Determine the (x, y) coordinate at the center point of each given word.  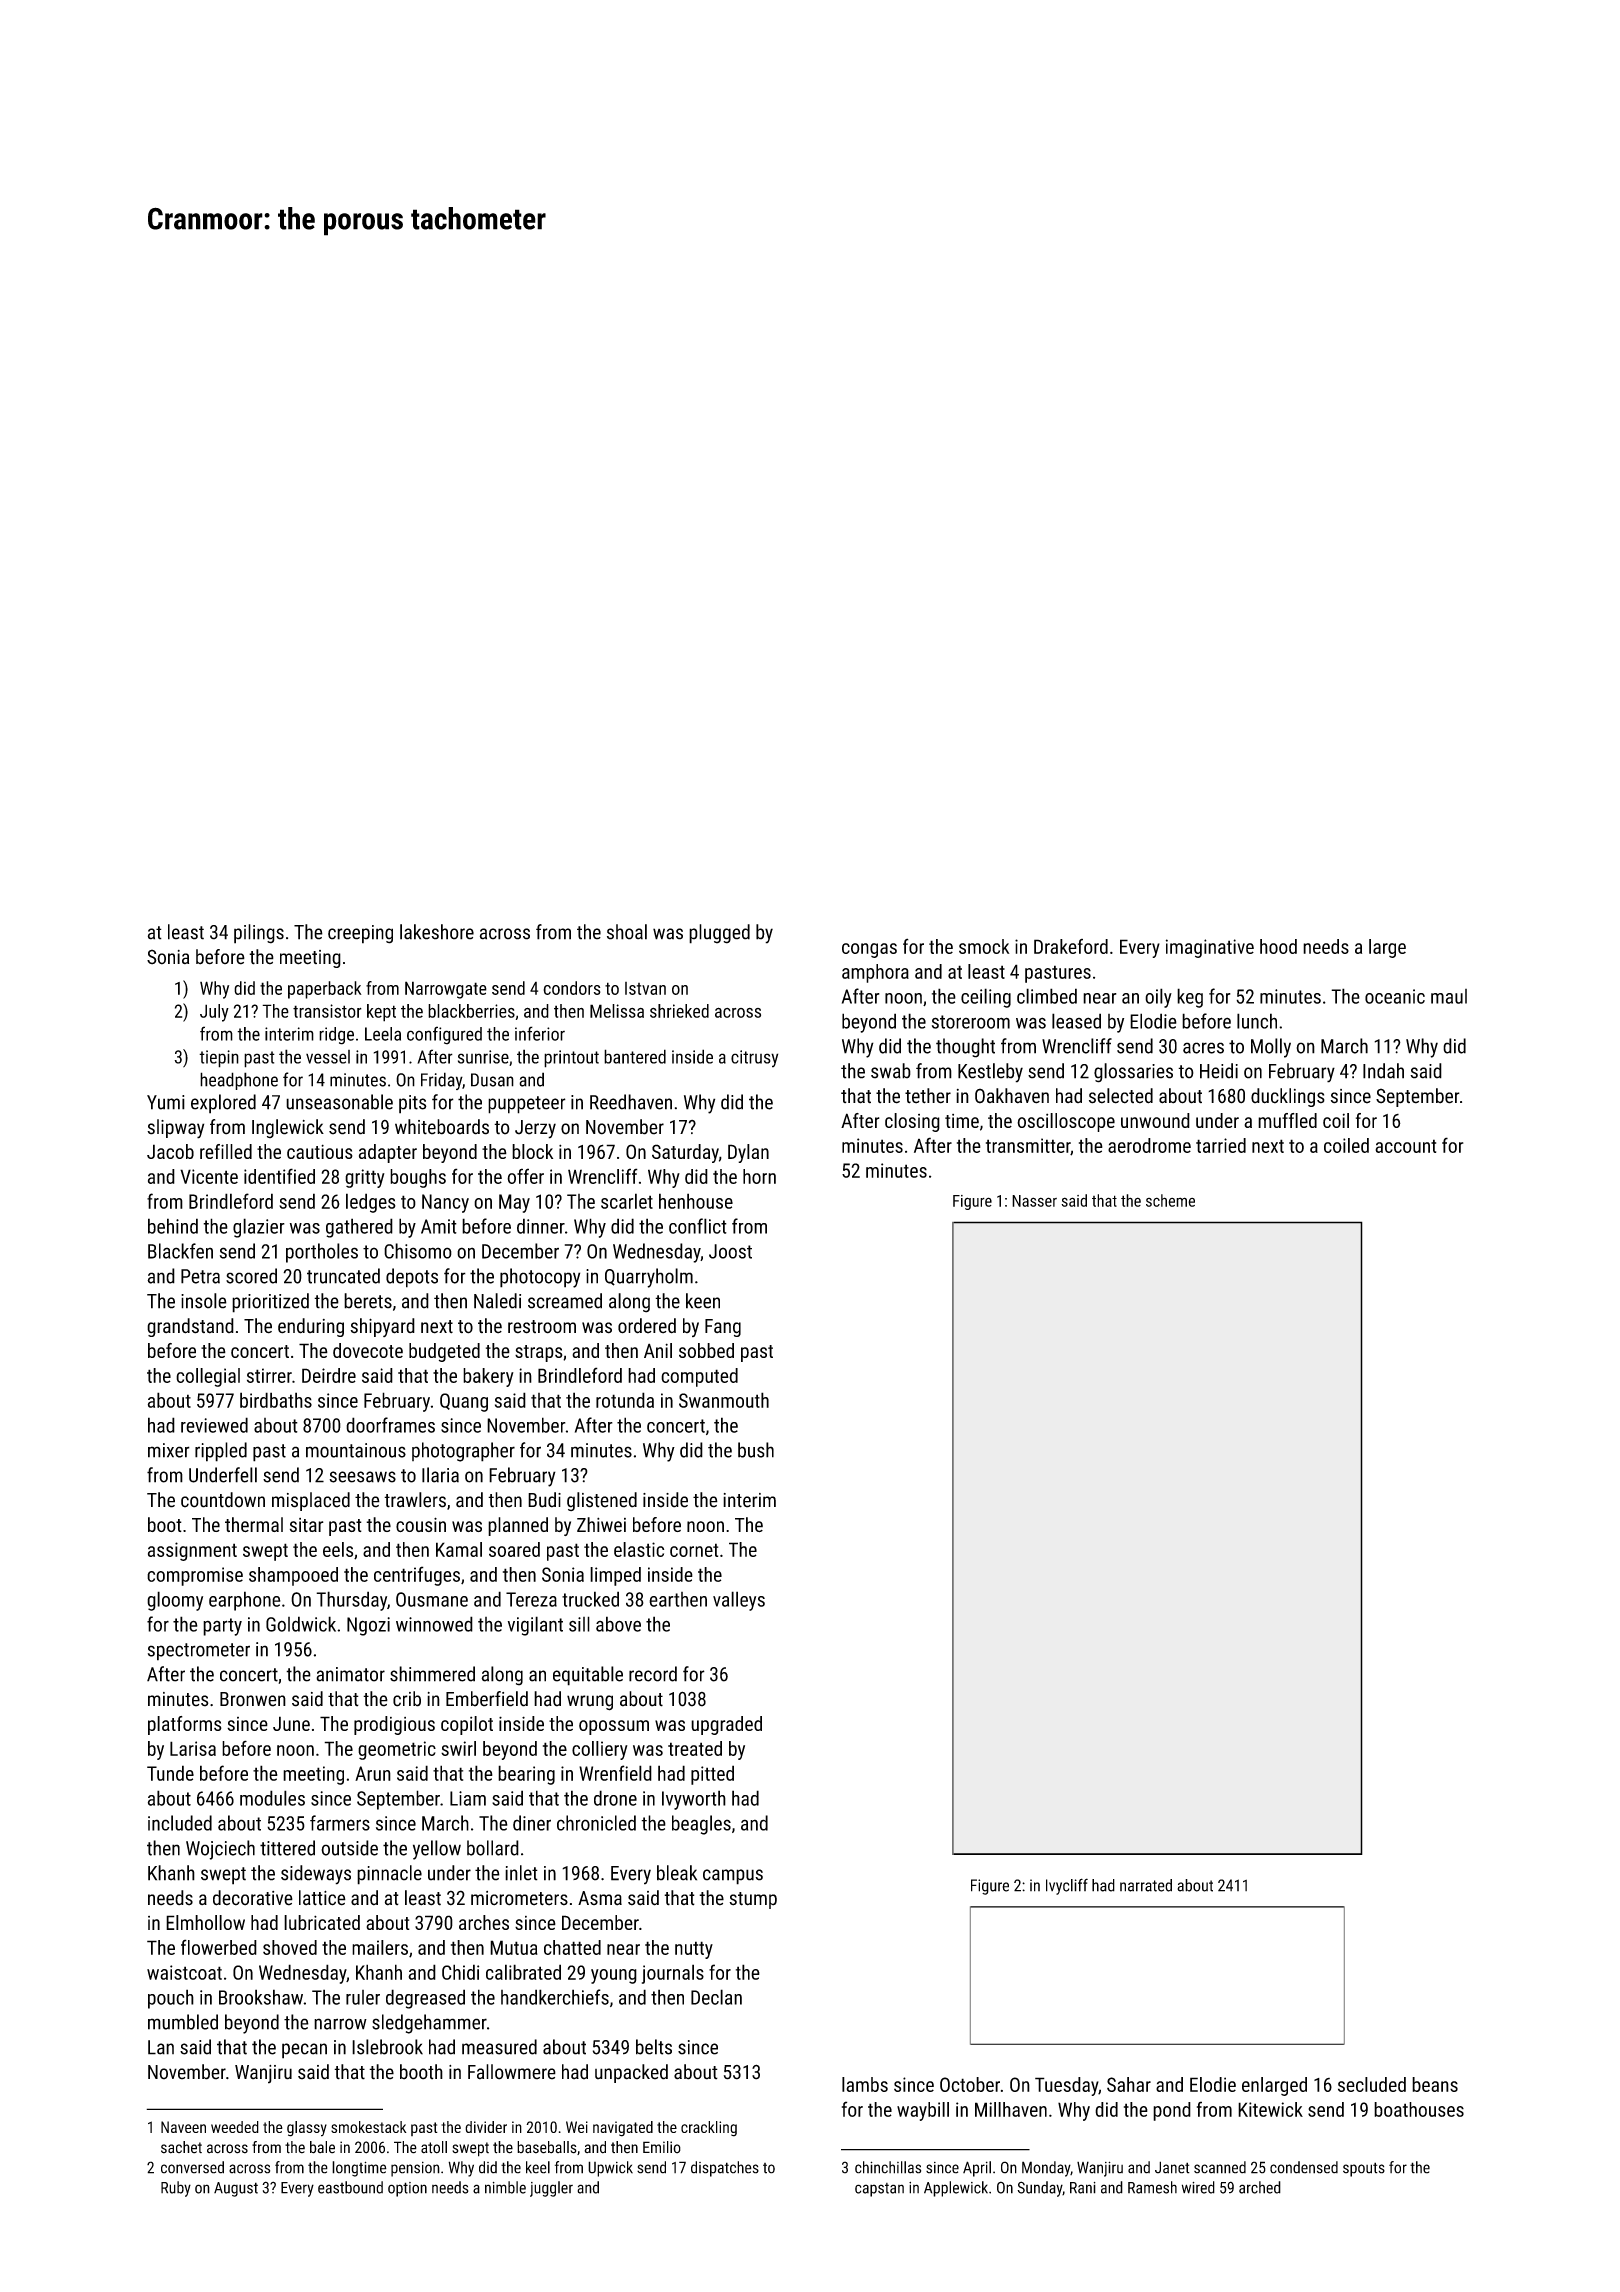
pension (415, 2169)
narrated (1146, 1885)
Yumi (166, 1102)
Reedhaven (631, 1102)
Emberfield (487, 1699)
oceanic (1395, 996)
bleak (677, 1873)
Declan (716, 1997)
